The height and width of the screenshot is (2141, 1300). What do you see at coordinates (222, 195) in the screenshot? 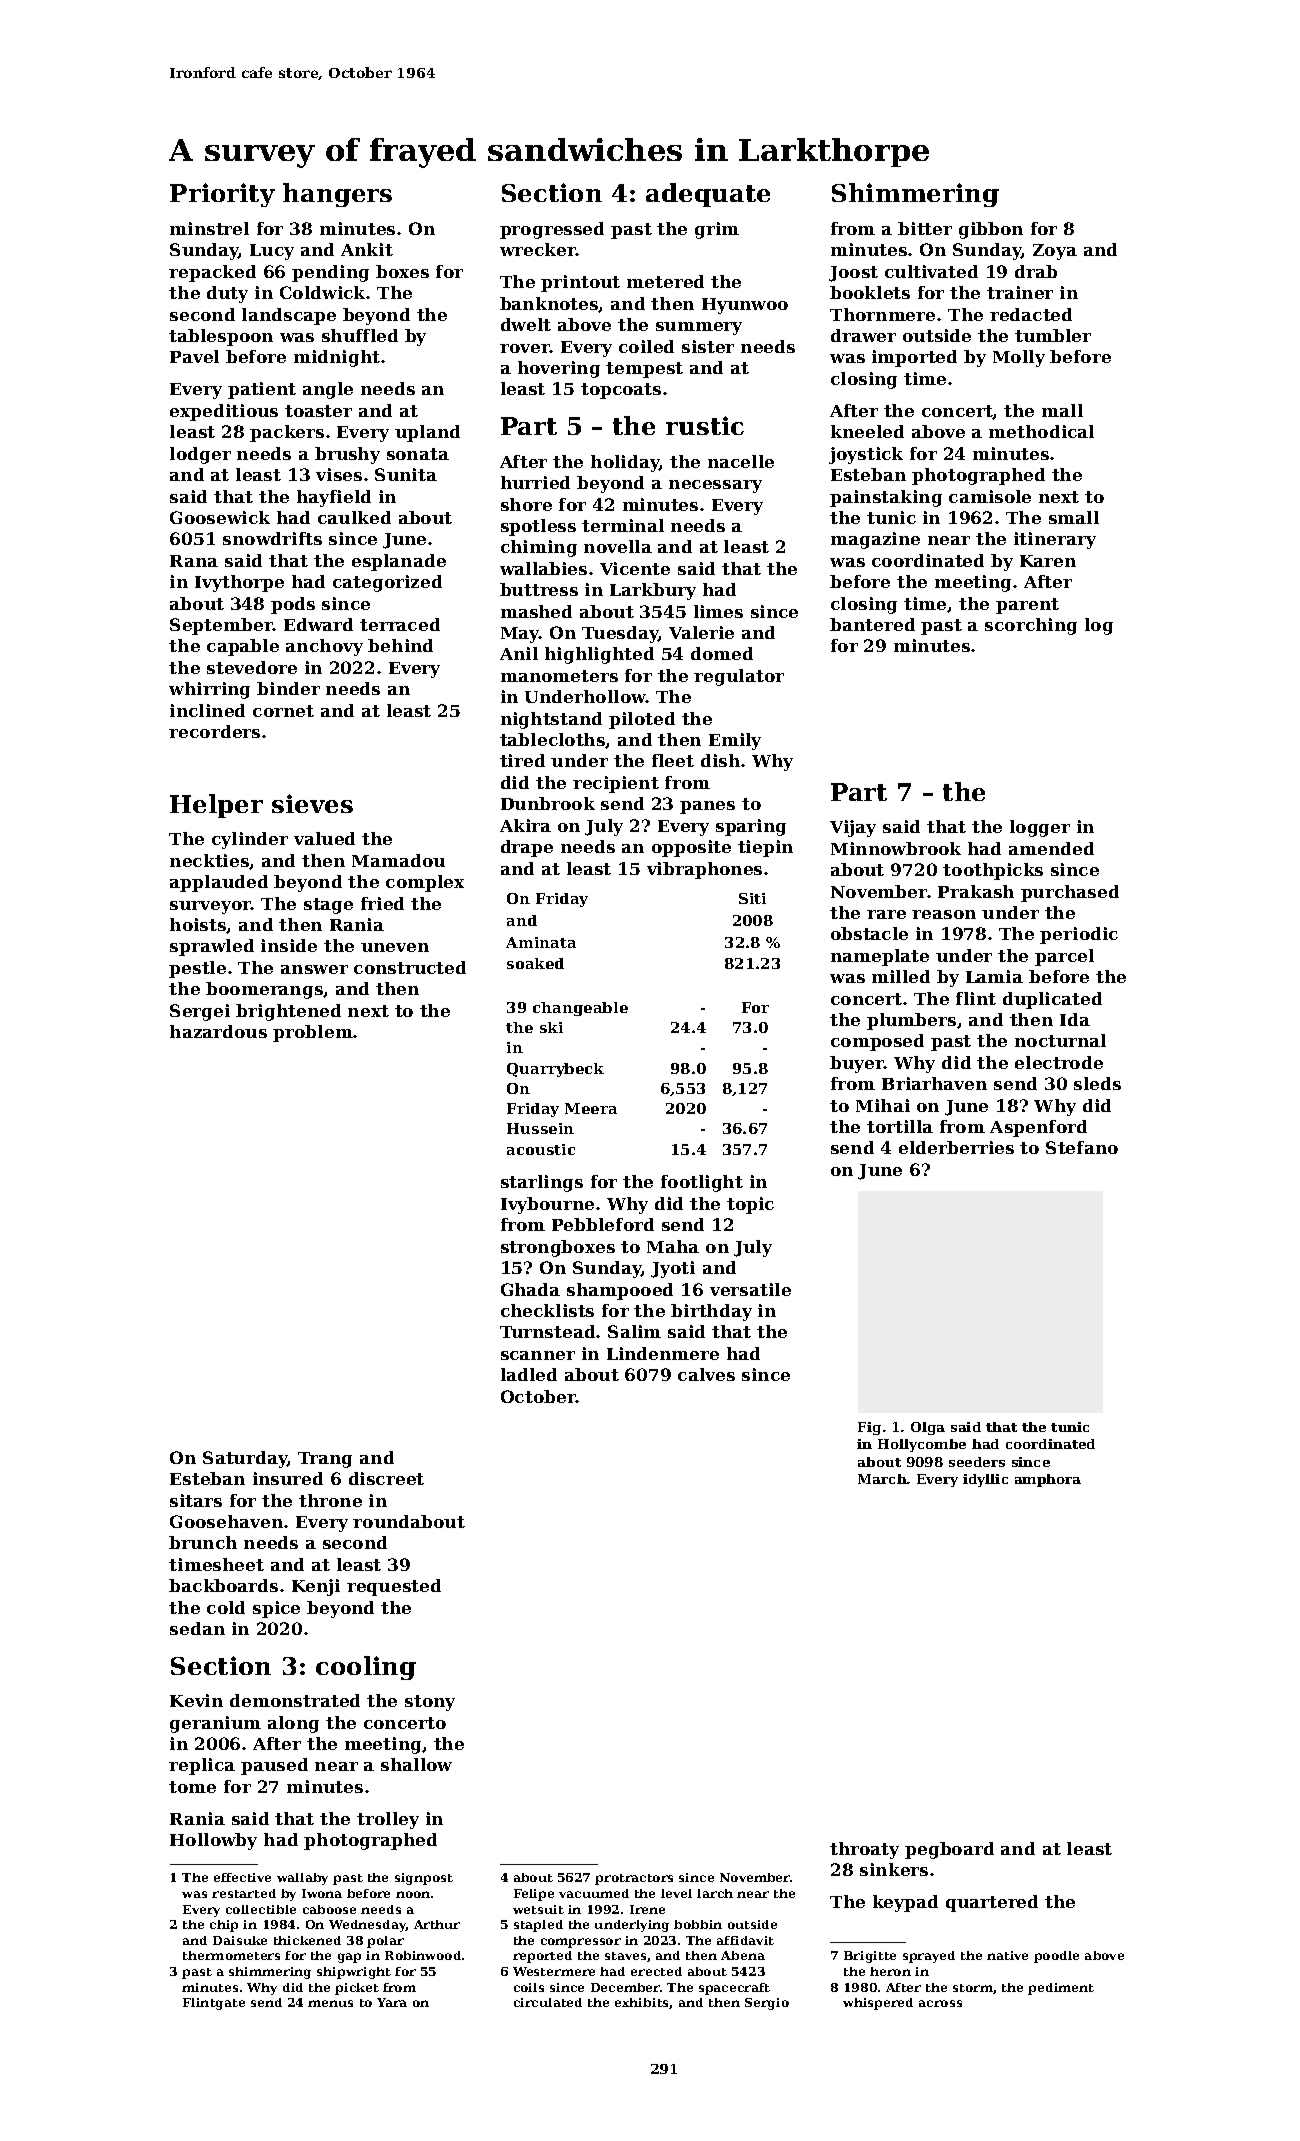
I see `Priority` at bounding box center [222, 195].
